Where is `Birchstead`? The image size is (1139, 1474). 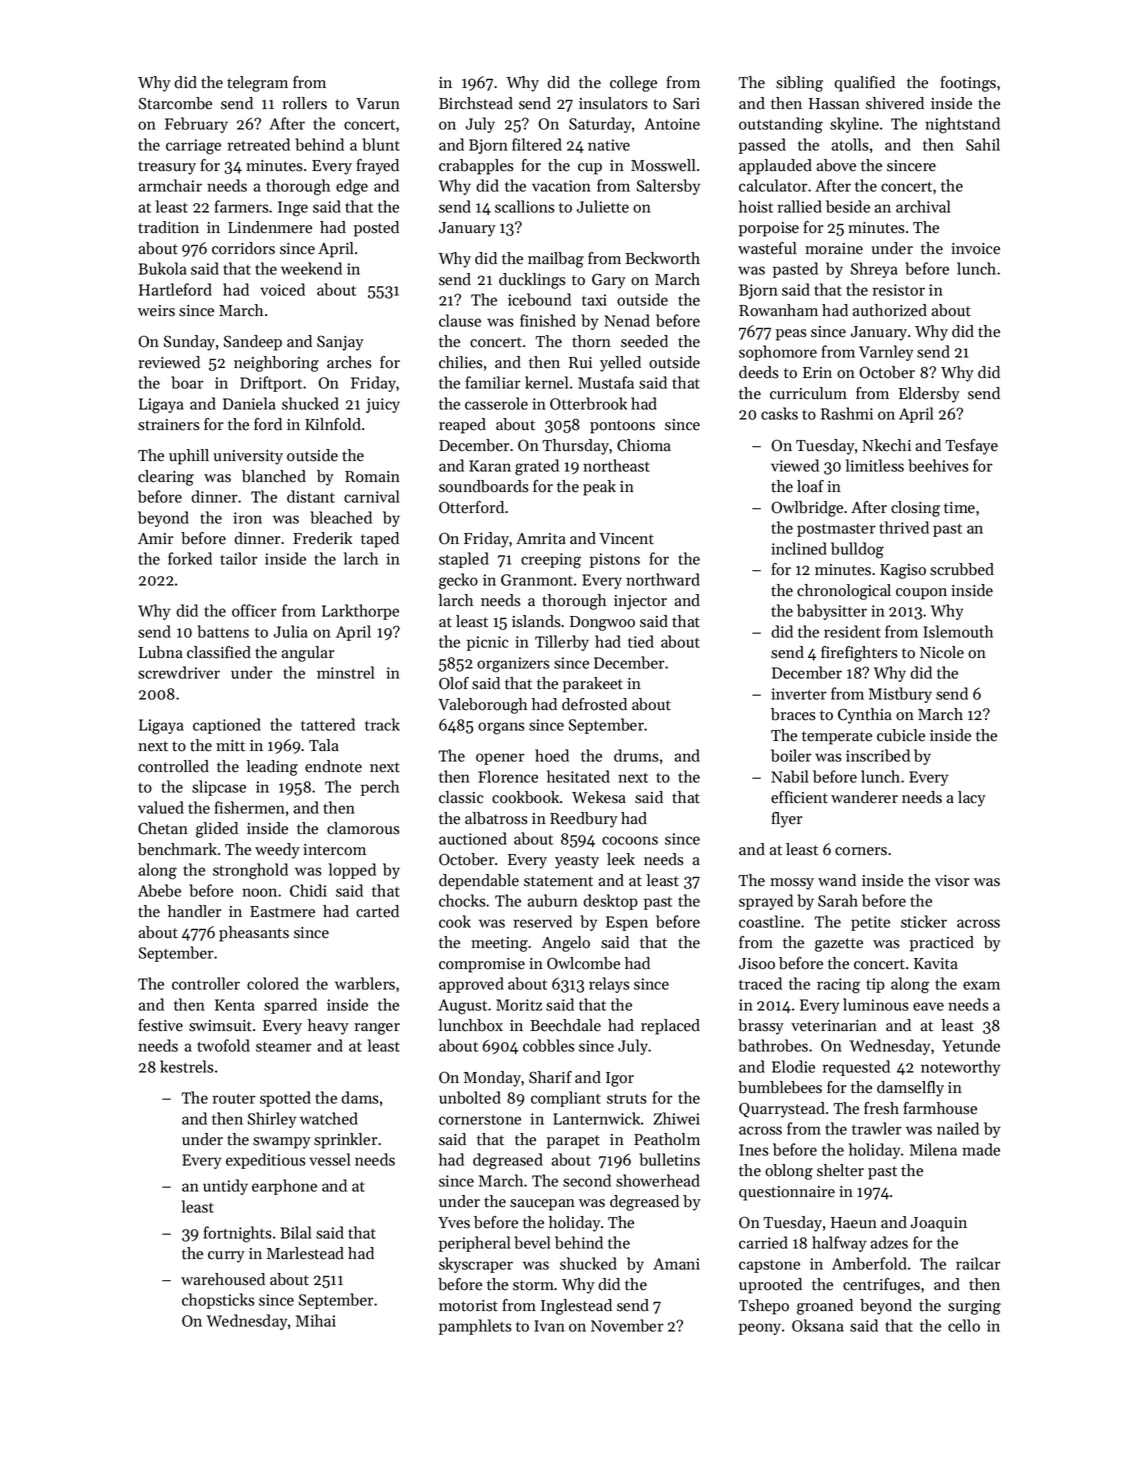 Birchstead is located at coordinates (476, 103).
